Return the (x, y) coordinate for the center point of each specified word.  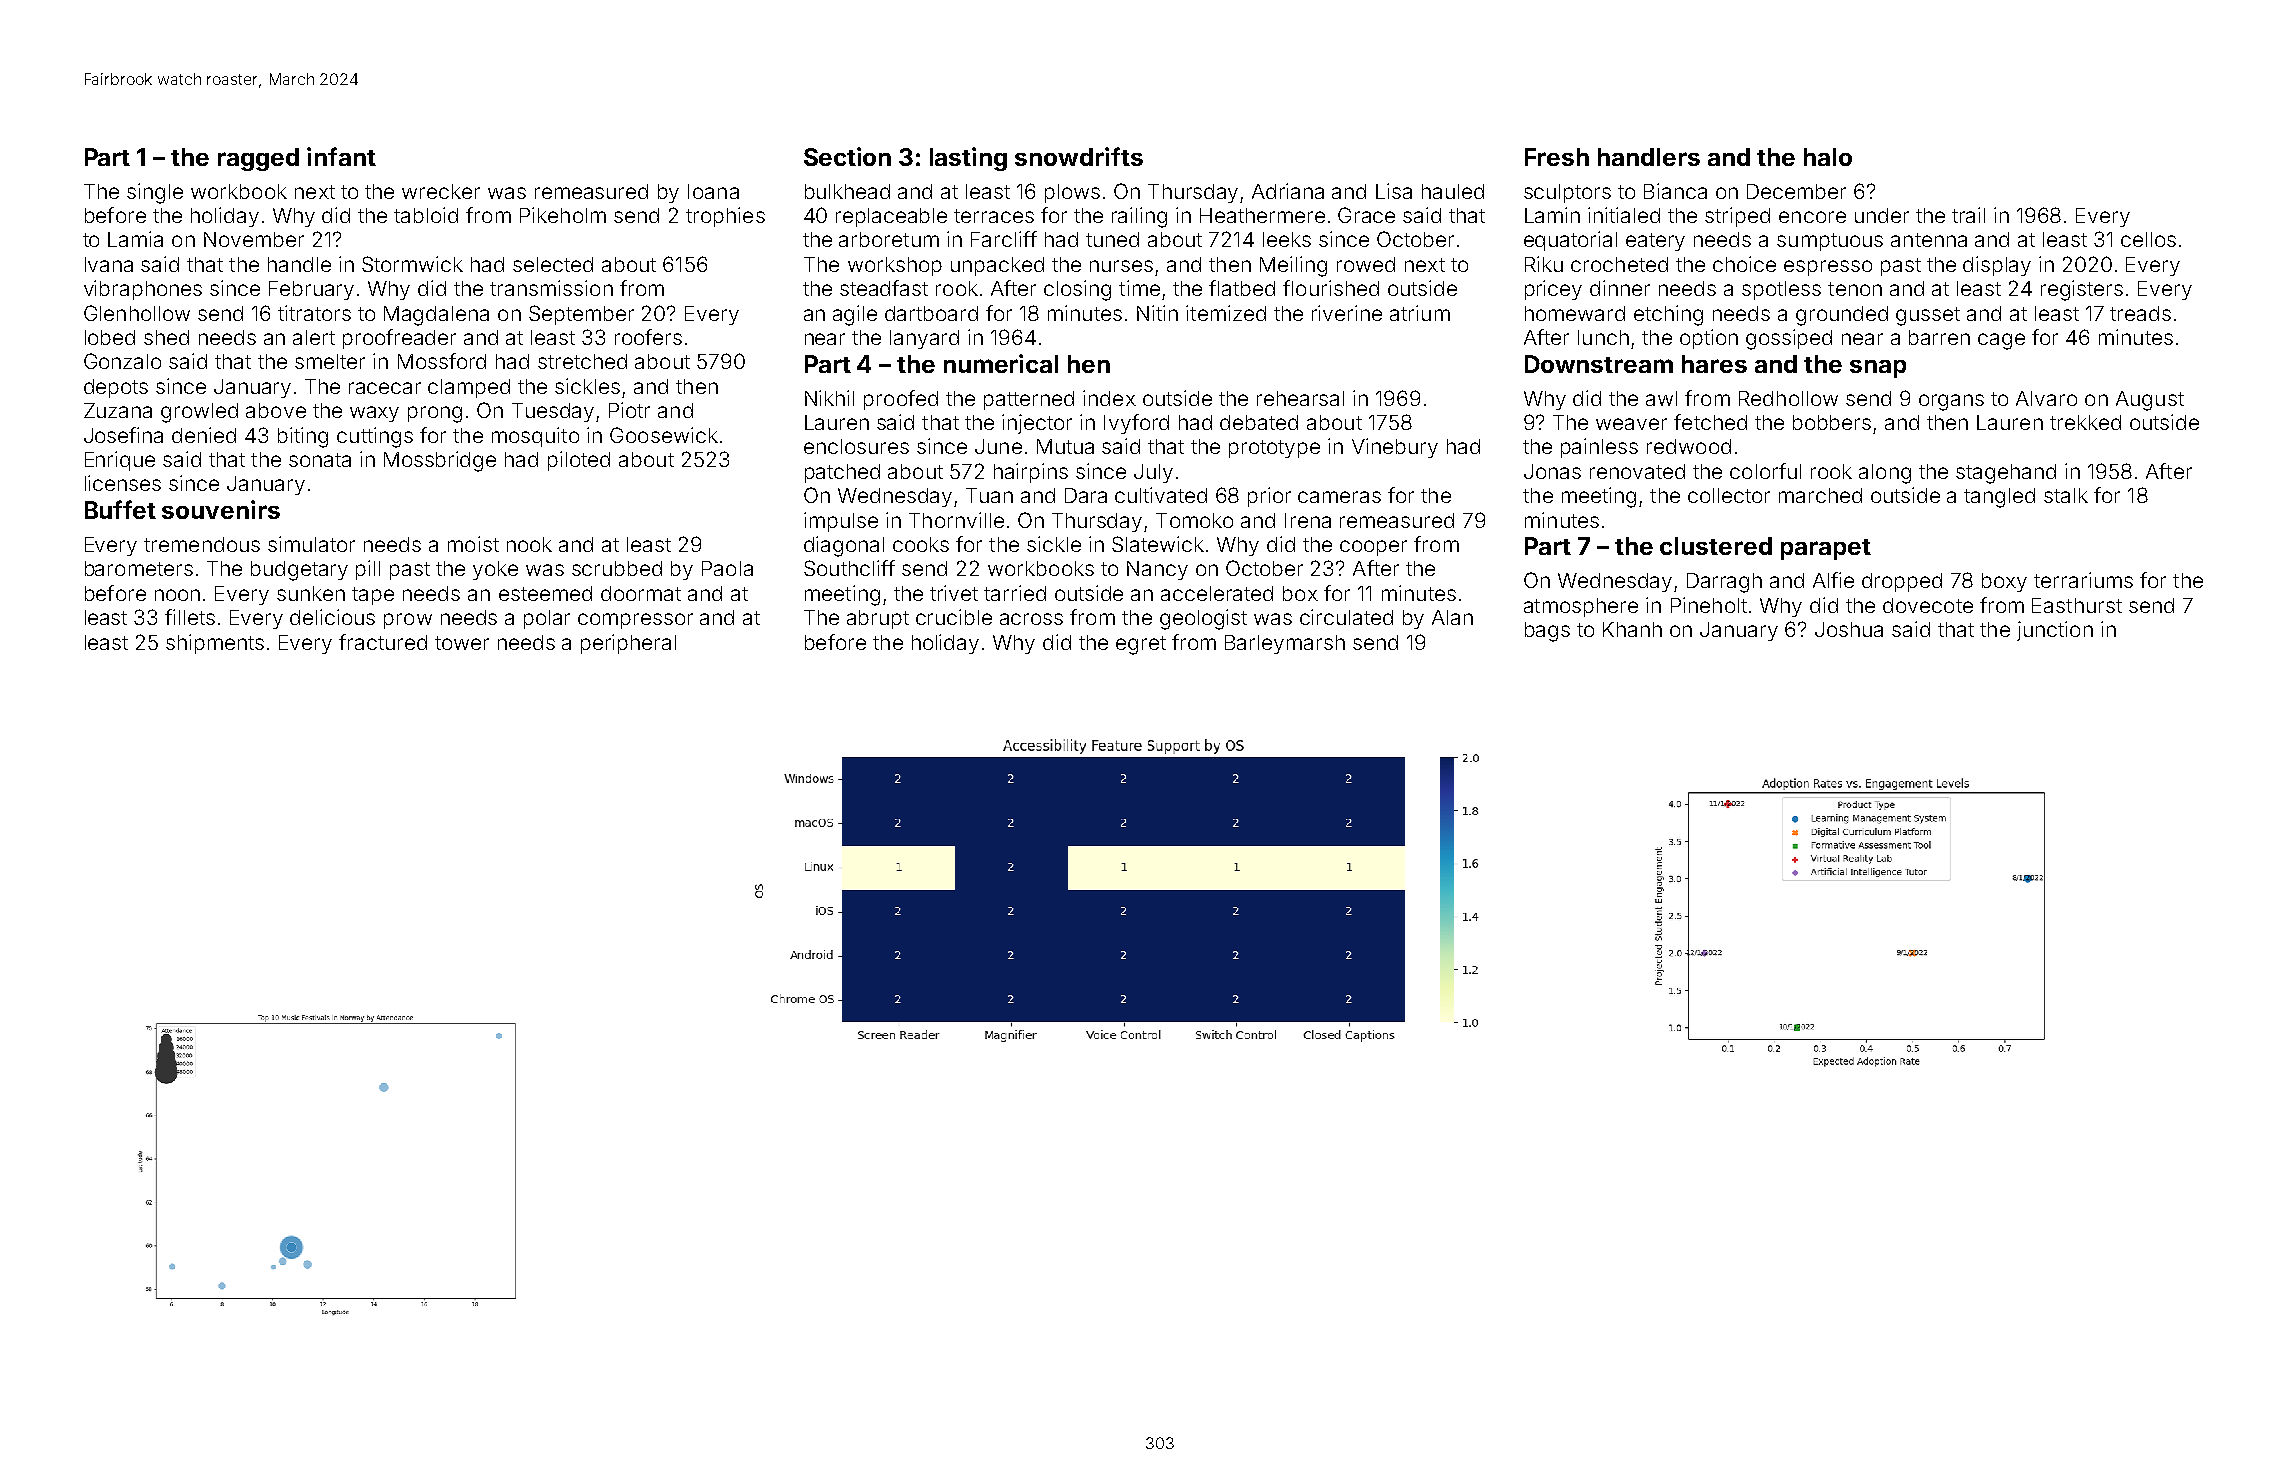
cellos (2148, 239)
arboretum (889, 239)
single (155, 193)
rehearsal (1300, 398)
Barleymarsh (1285, 644)
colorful (1765, 471)
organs (1951, 402)
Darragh (1724, 583)
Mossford (442, 361)
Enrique (120, 461)
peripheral (628, 644)
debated (1259, 422)
